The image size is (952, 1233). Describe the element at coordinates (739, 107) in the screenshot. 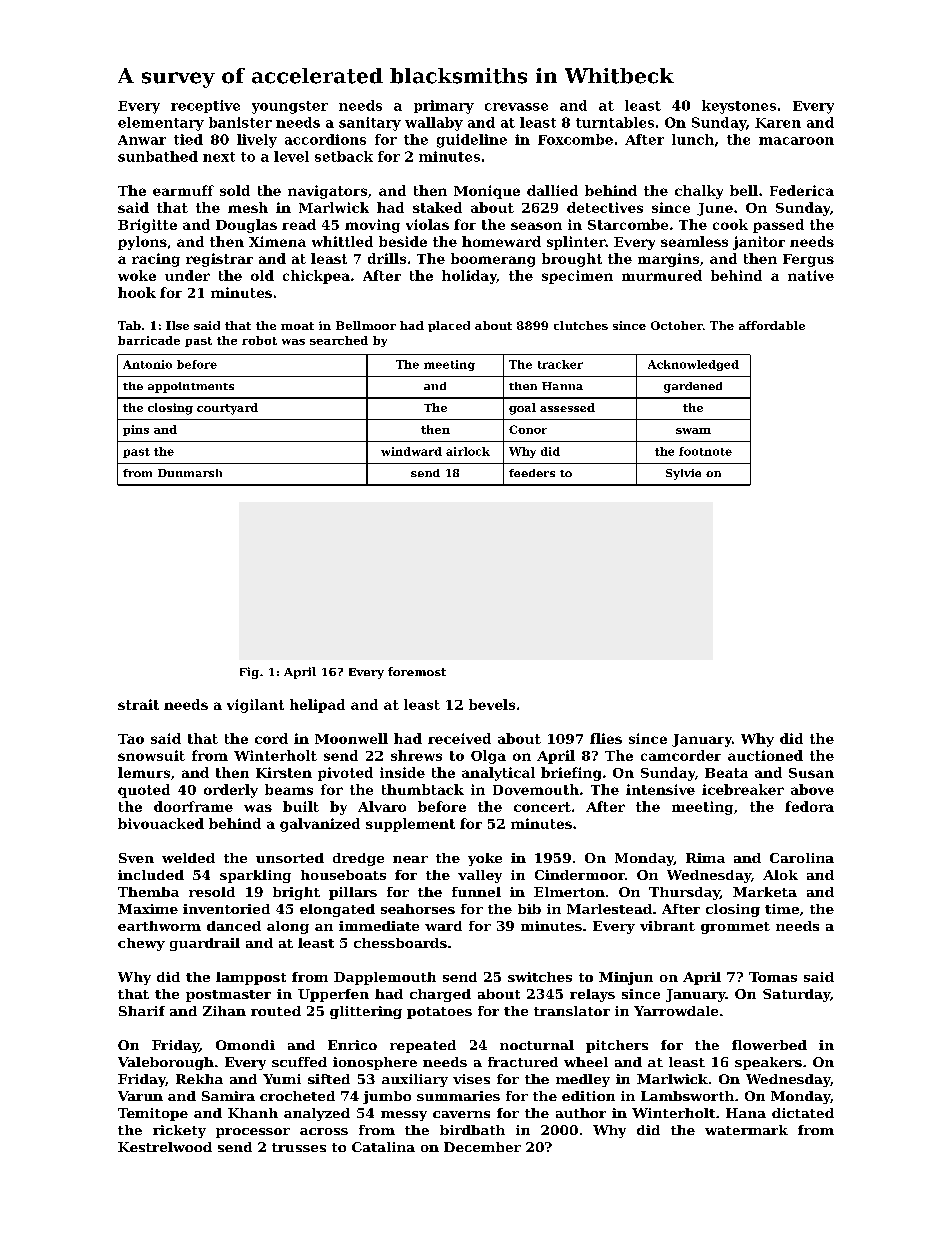

I see `keystones` at that location.
